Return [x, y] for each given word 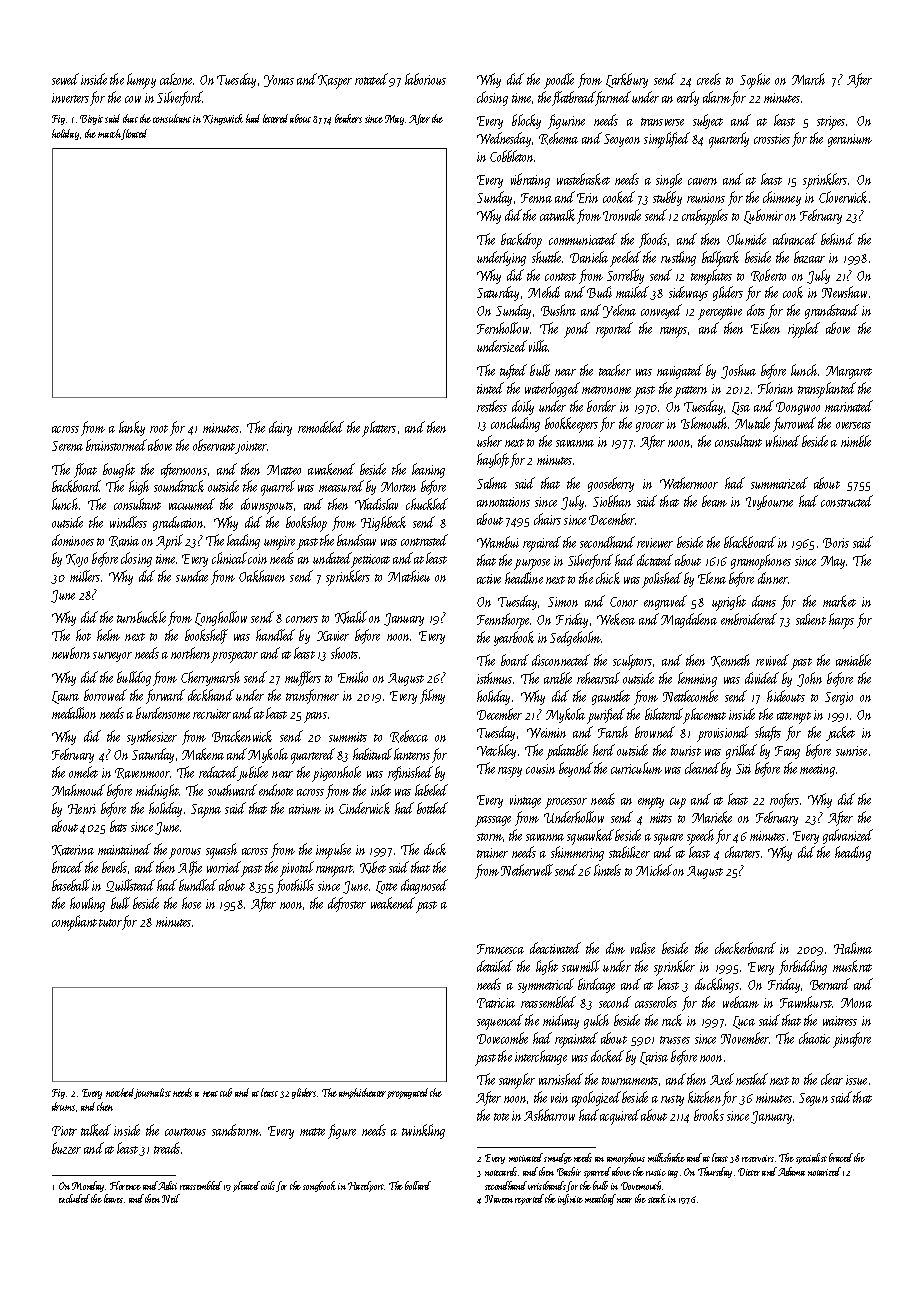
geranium [850, 140]
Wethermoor [689, 483]
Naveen [499, 1199]
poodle [559, 81]
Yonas [279, 81]
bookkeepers [571, 425]
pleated [246, 1186]
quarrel [278, 488]
